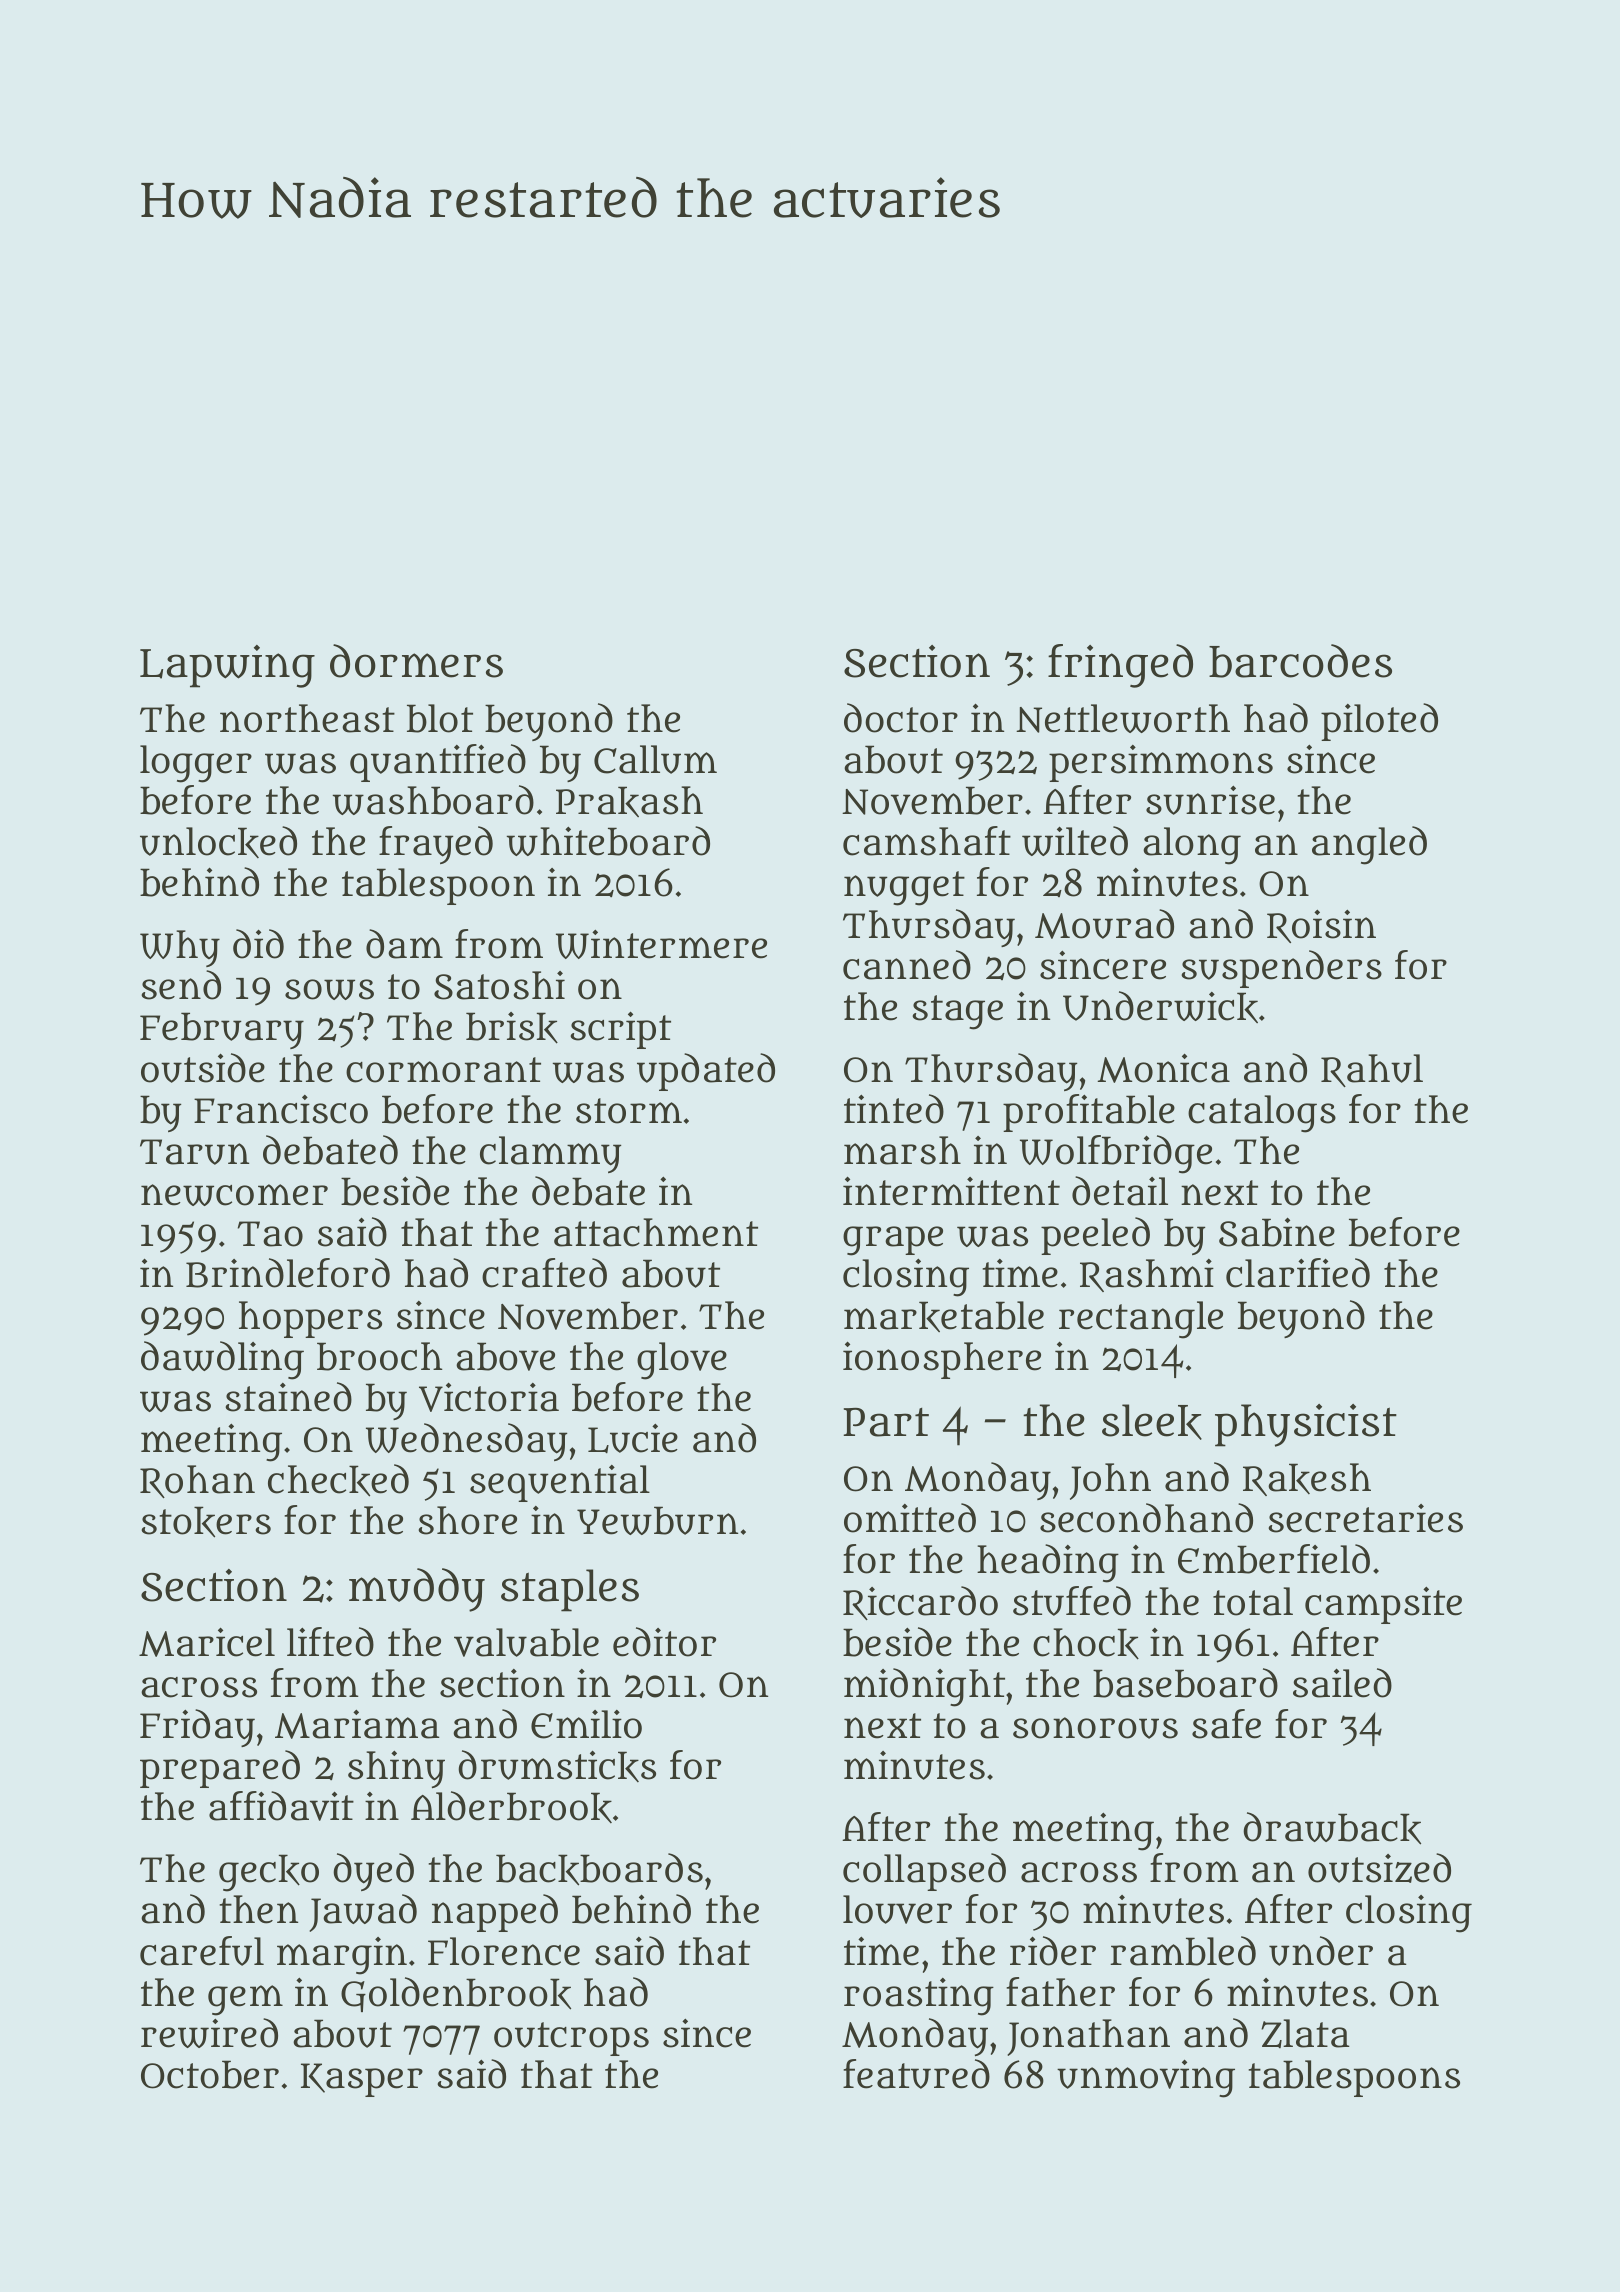  What do you see at coordinates (1365, 1518) in the document?
I see `secretaries` at bounding box center [1365, 1518].
